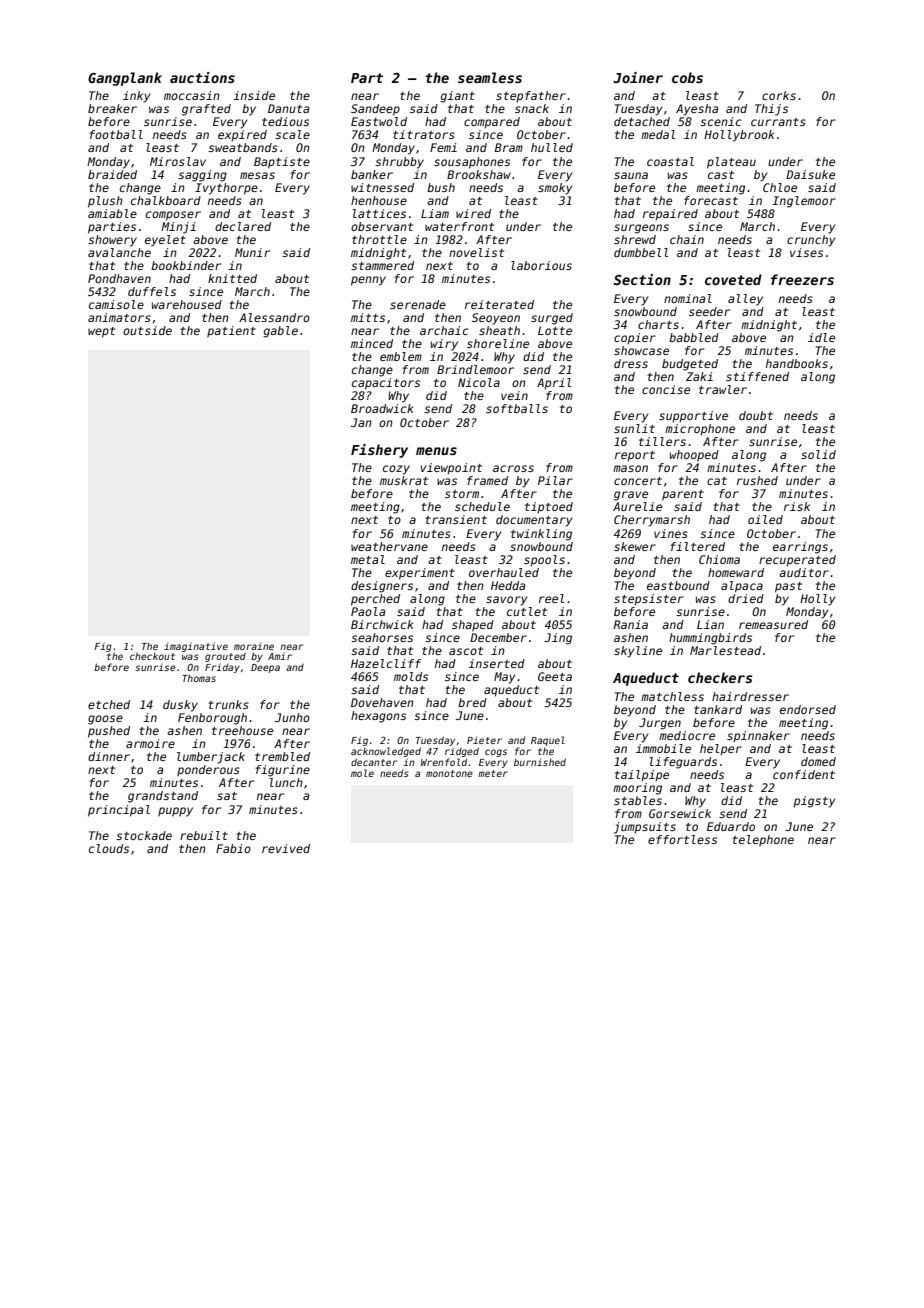  Describe the element at coordinates (368, 559) in the page. I see `metal` at that location.
